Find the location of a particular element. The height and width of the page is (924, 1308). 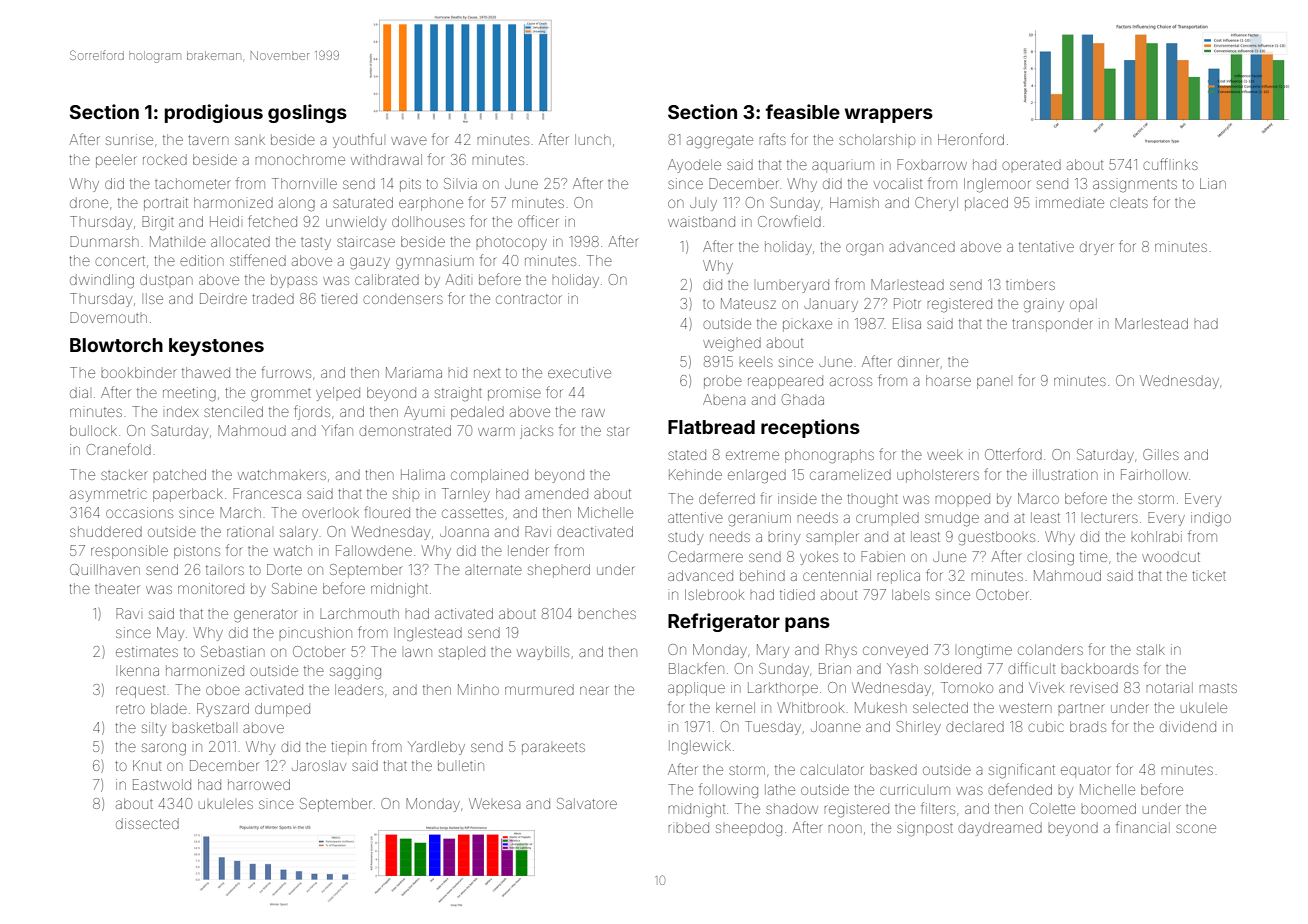

dissected is located at coordinates (147, 823).
